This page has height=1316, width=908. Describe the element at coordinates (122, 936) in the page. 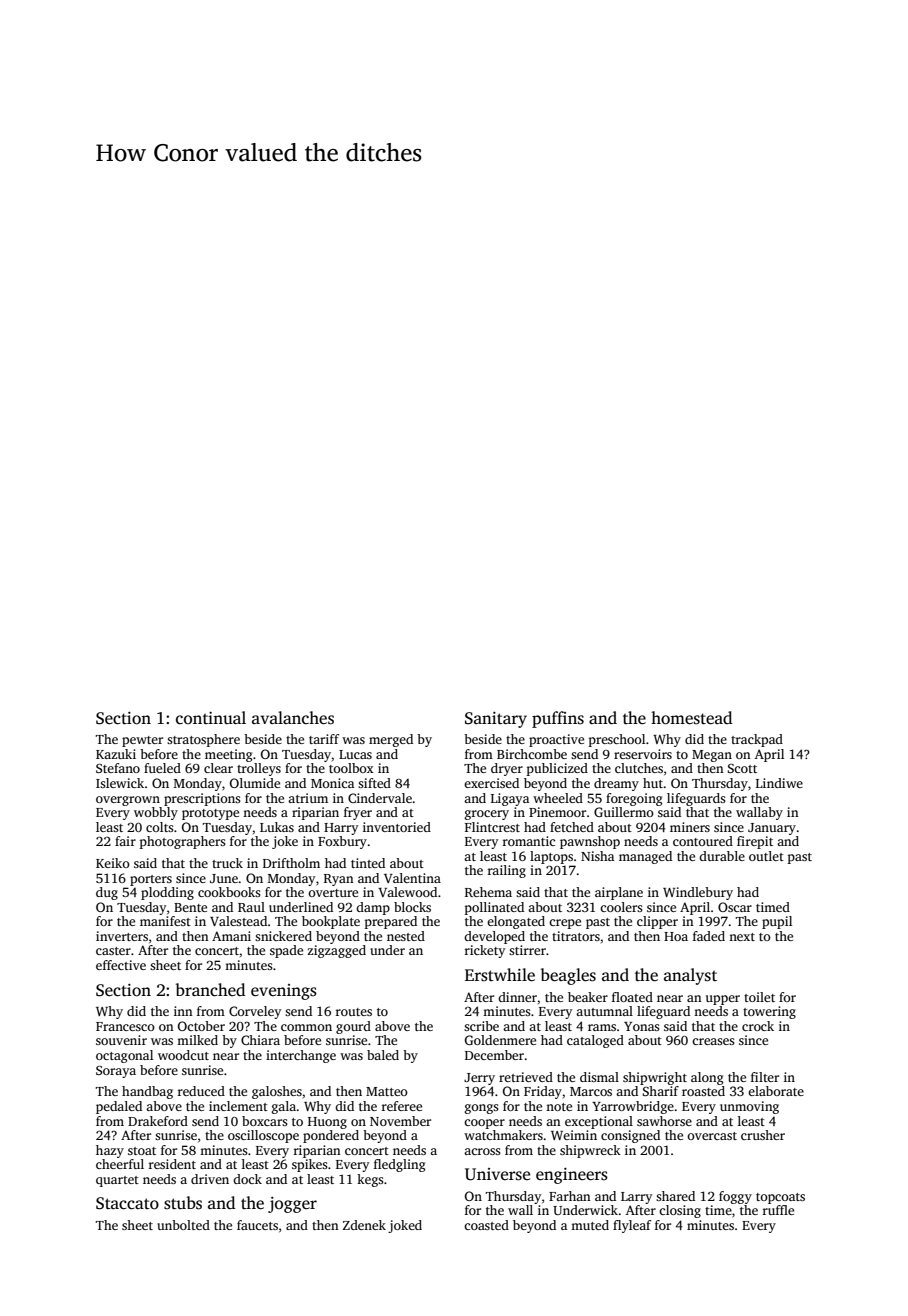

I see `inverters` at that location.
